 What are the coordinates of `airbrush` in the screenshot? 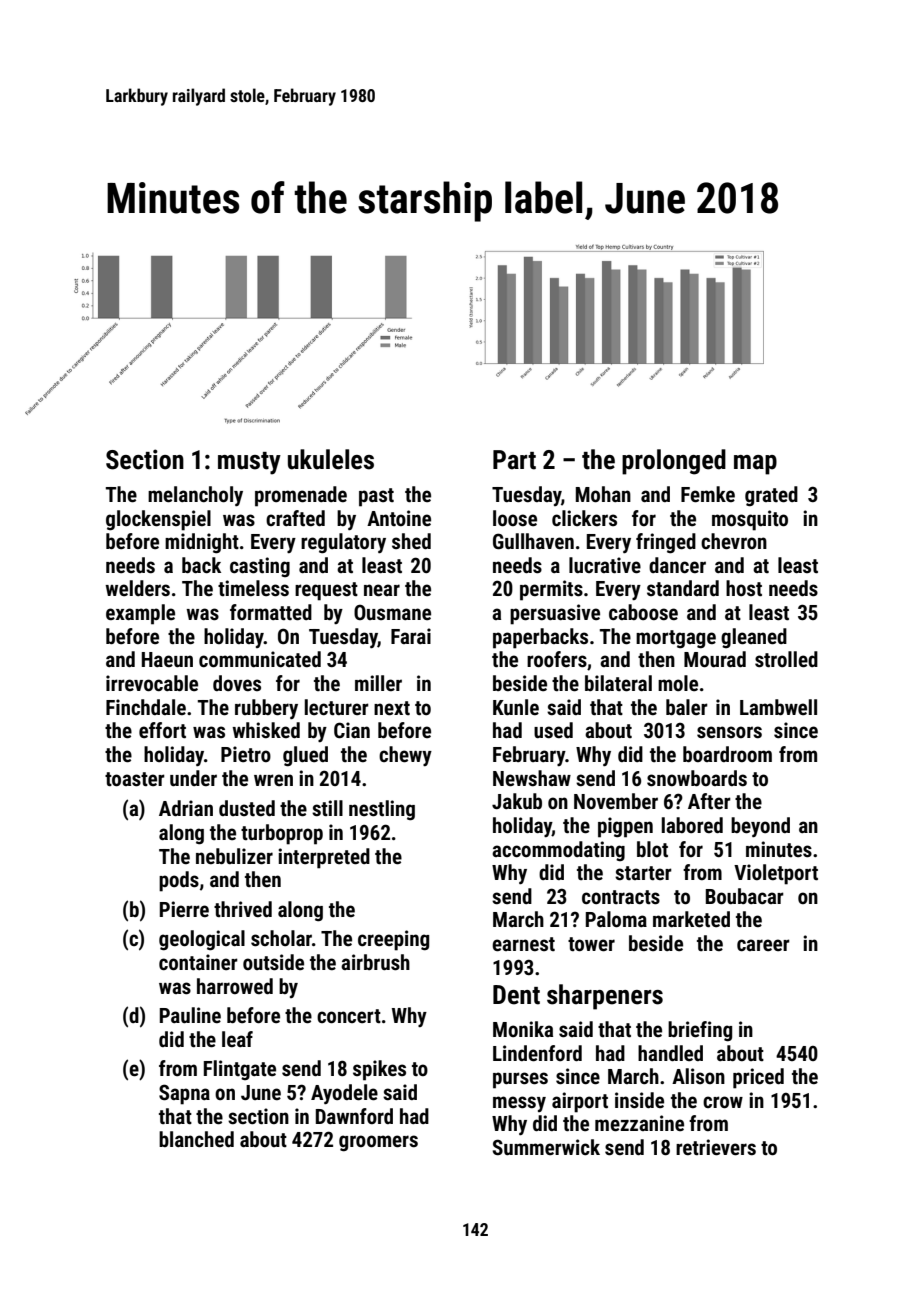 It's located at (375, 962).
